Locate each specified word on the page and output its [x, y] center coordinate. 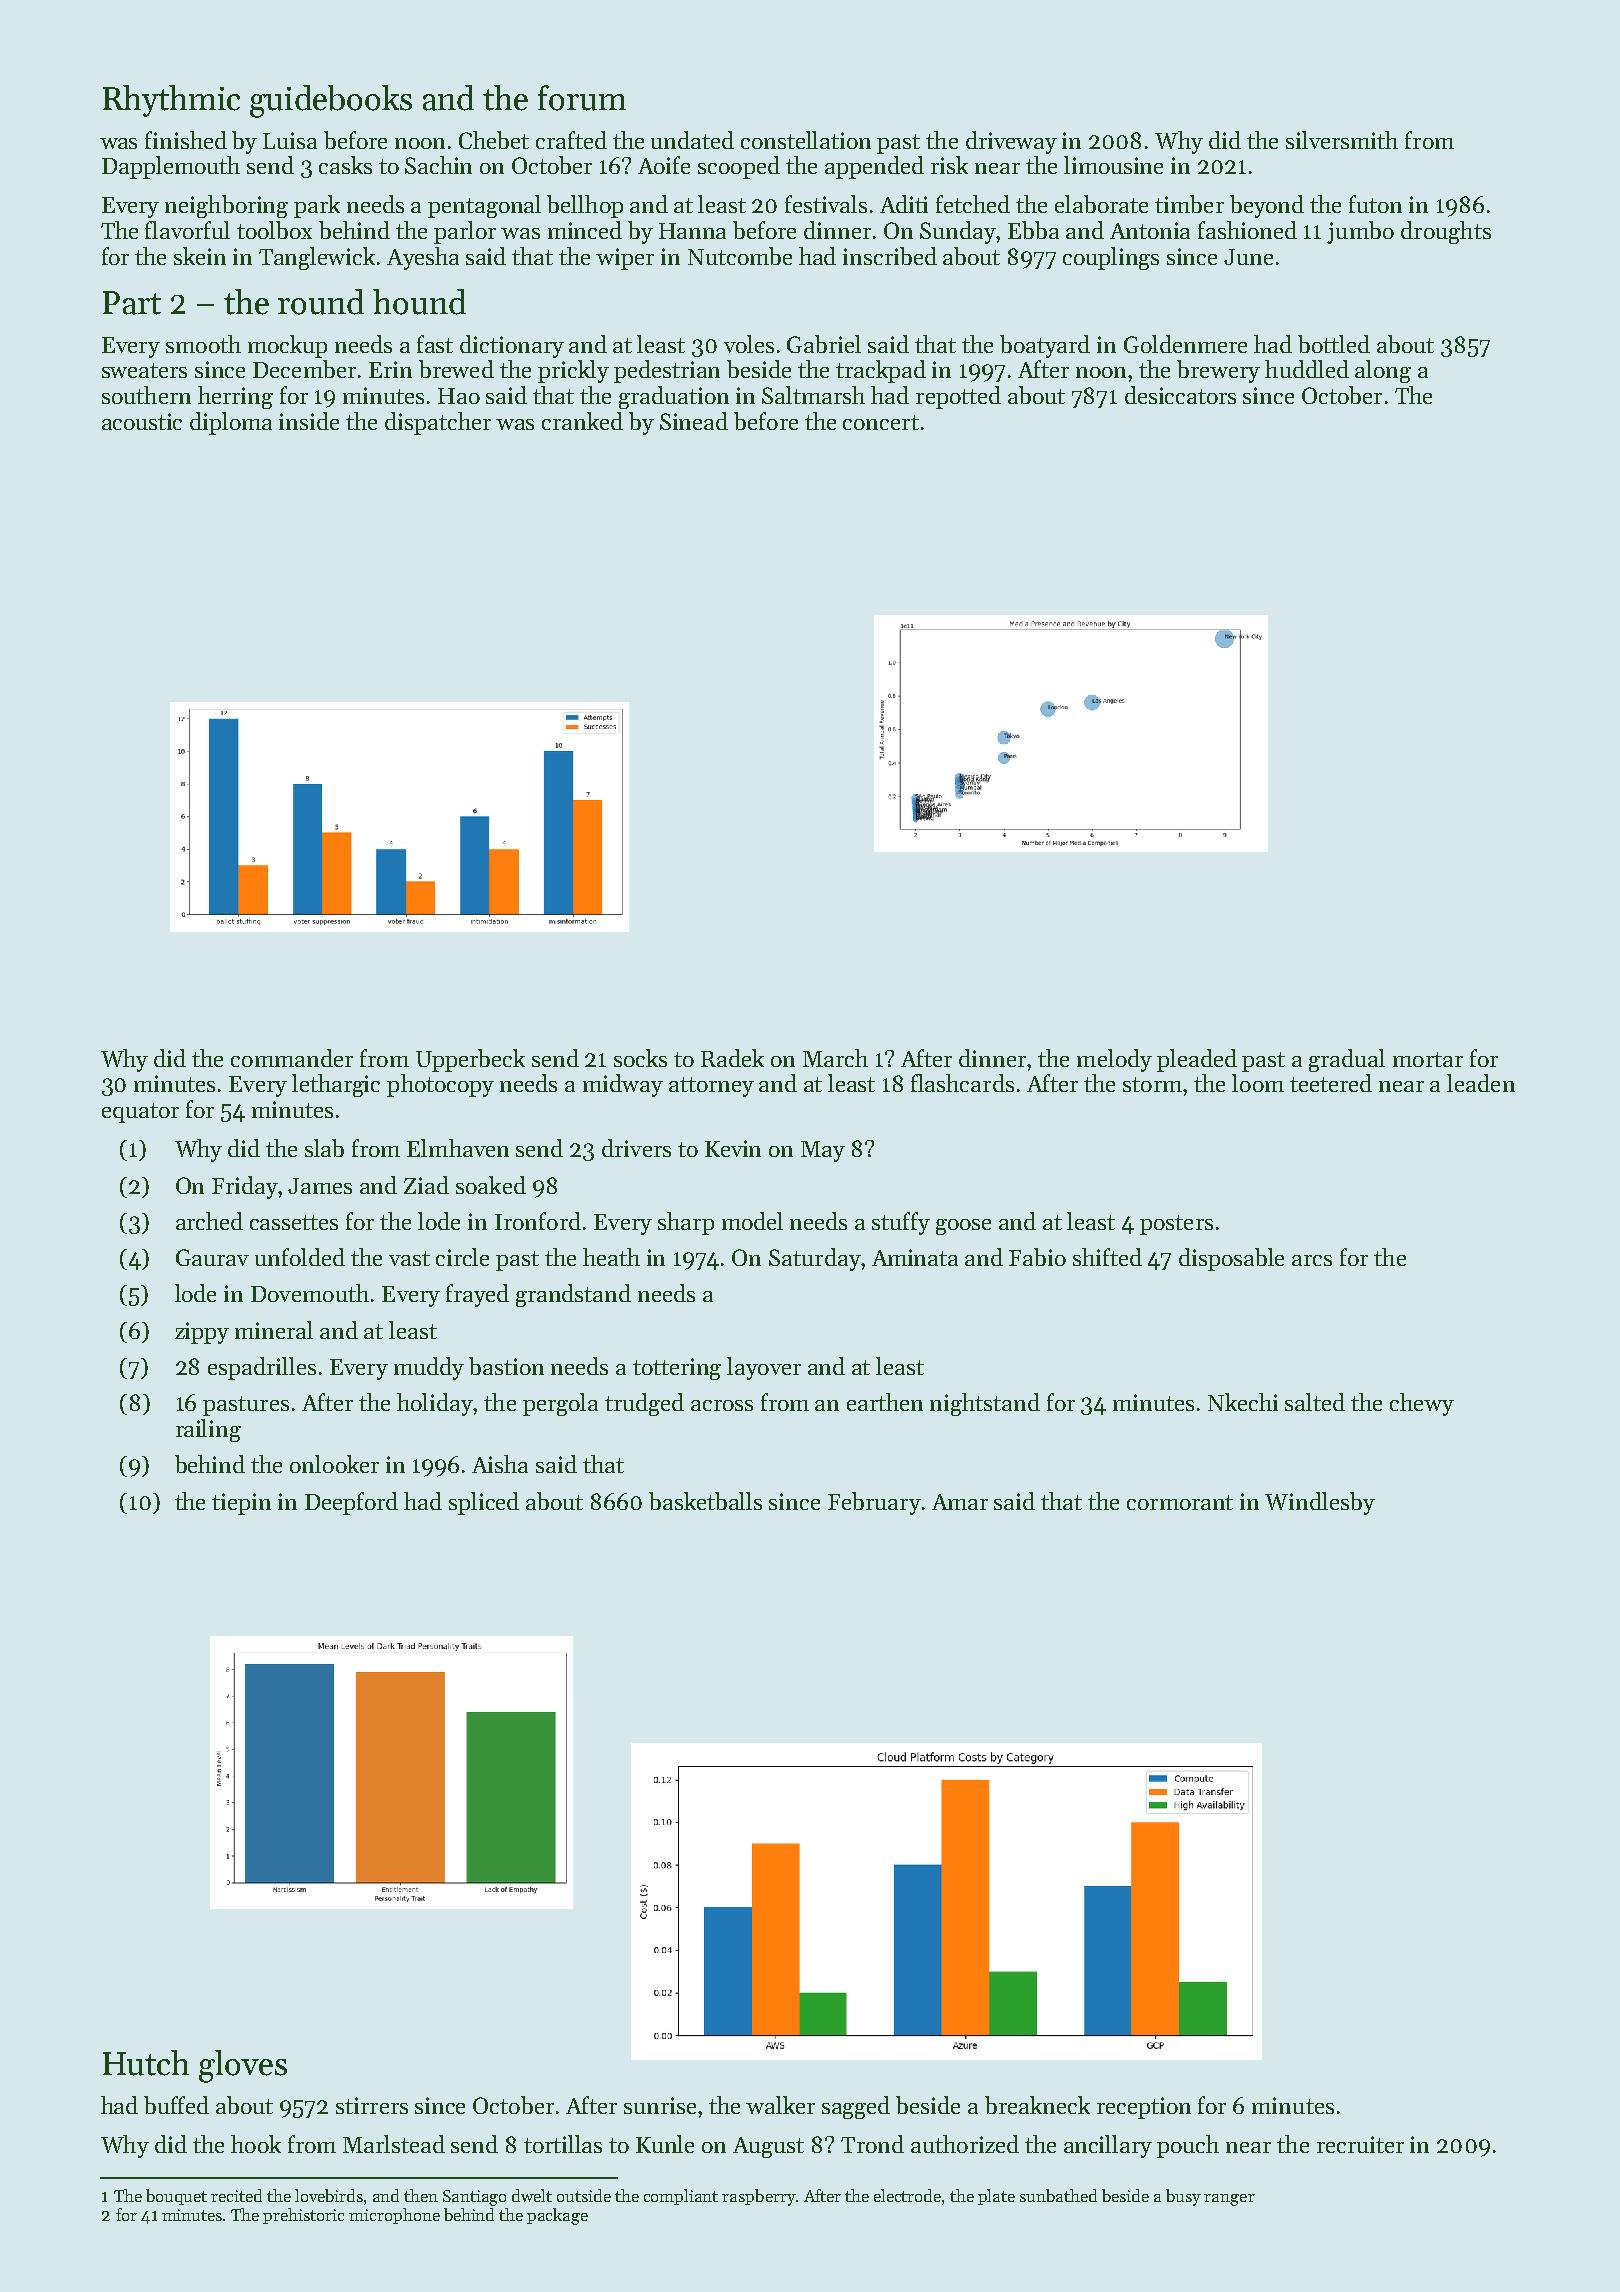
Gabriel [824, 344]
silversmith [1342, 140]
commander [292, 1058]
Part [132, 303]
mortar [1428, 1059]
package [557, 2216]
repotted [958, 397]
